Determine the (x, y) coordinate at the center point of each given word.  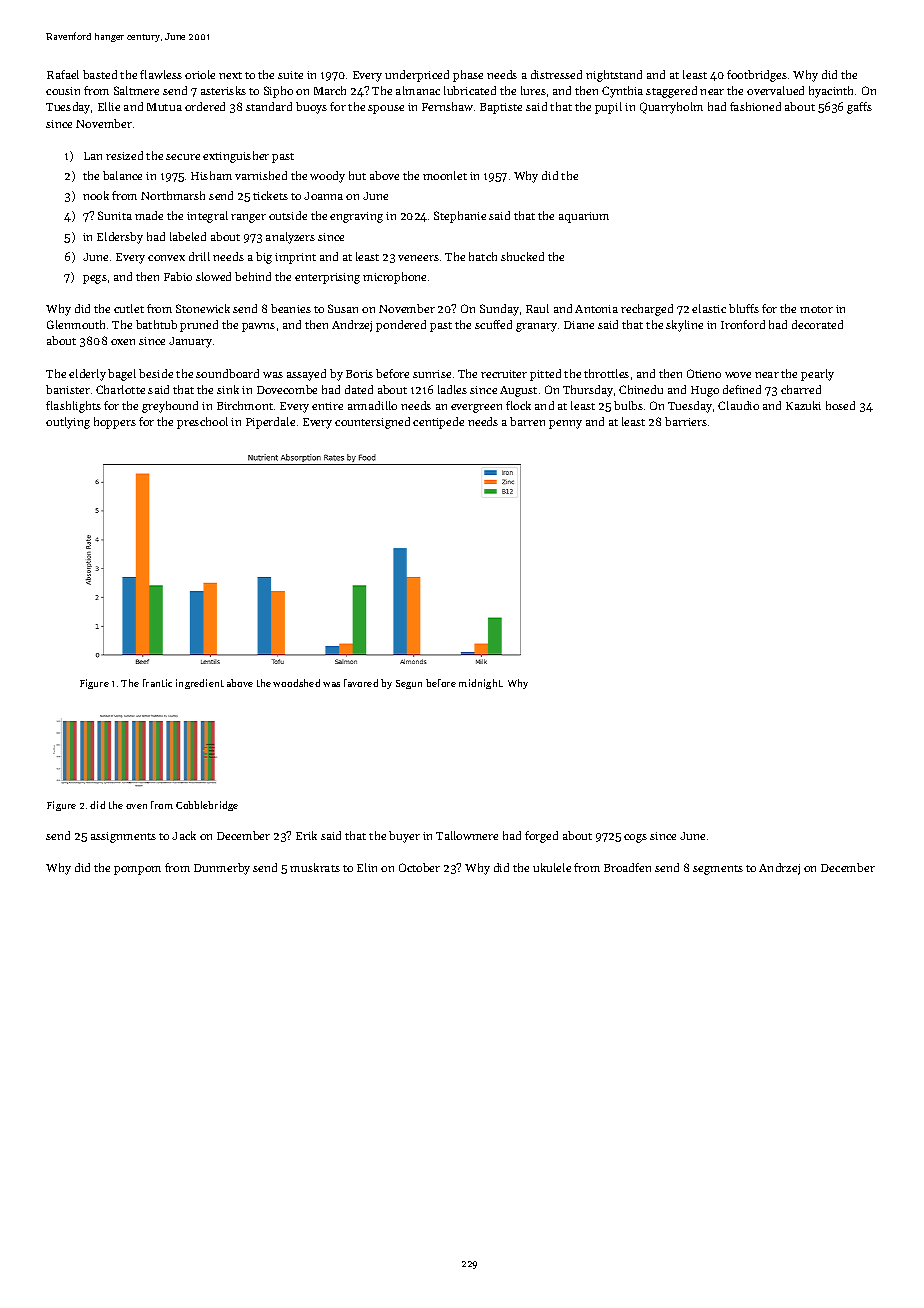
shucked (522, 256)
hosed (840, 405)
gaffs (859, 108)
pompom (137, 870)
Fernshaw (447, 106)
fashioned (755, 106)
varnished (261, 175)
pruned (199, 326)
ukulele (552, 867)
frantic (157, 683)
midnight (480, 684)
